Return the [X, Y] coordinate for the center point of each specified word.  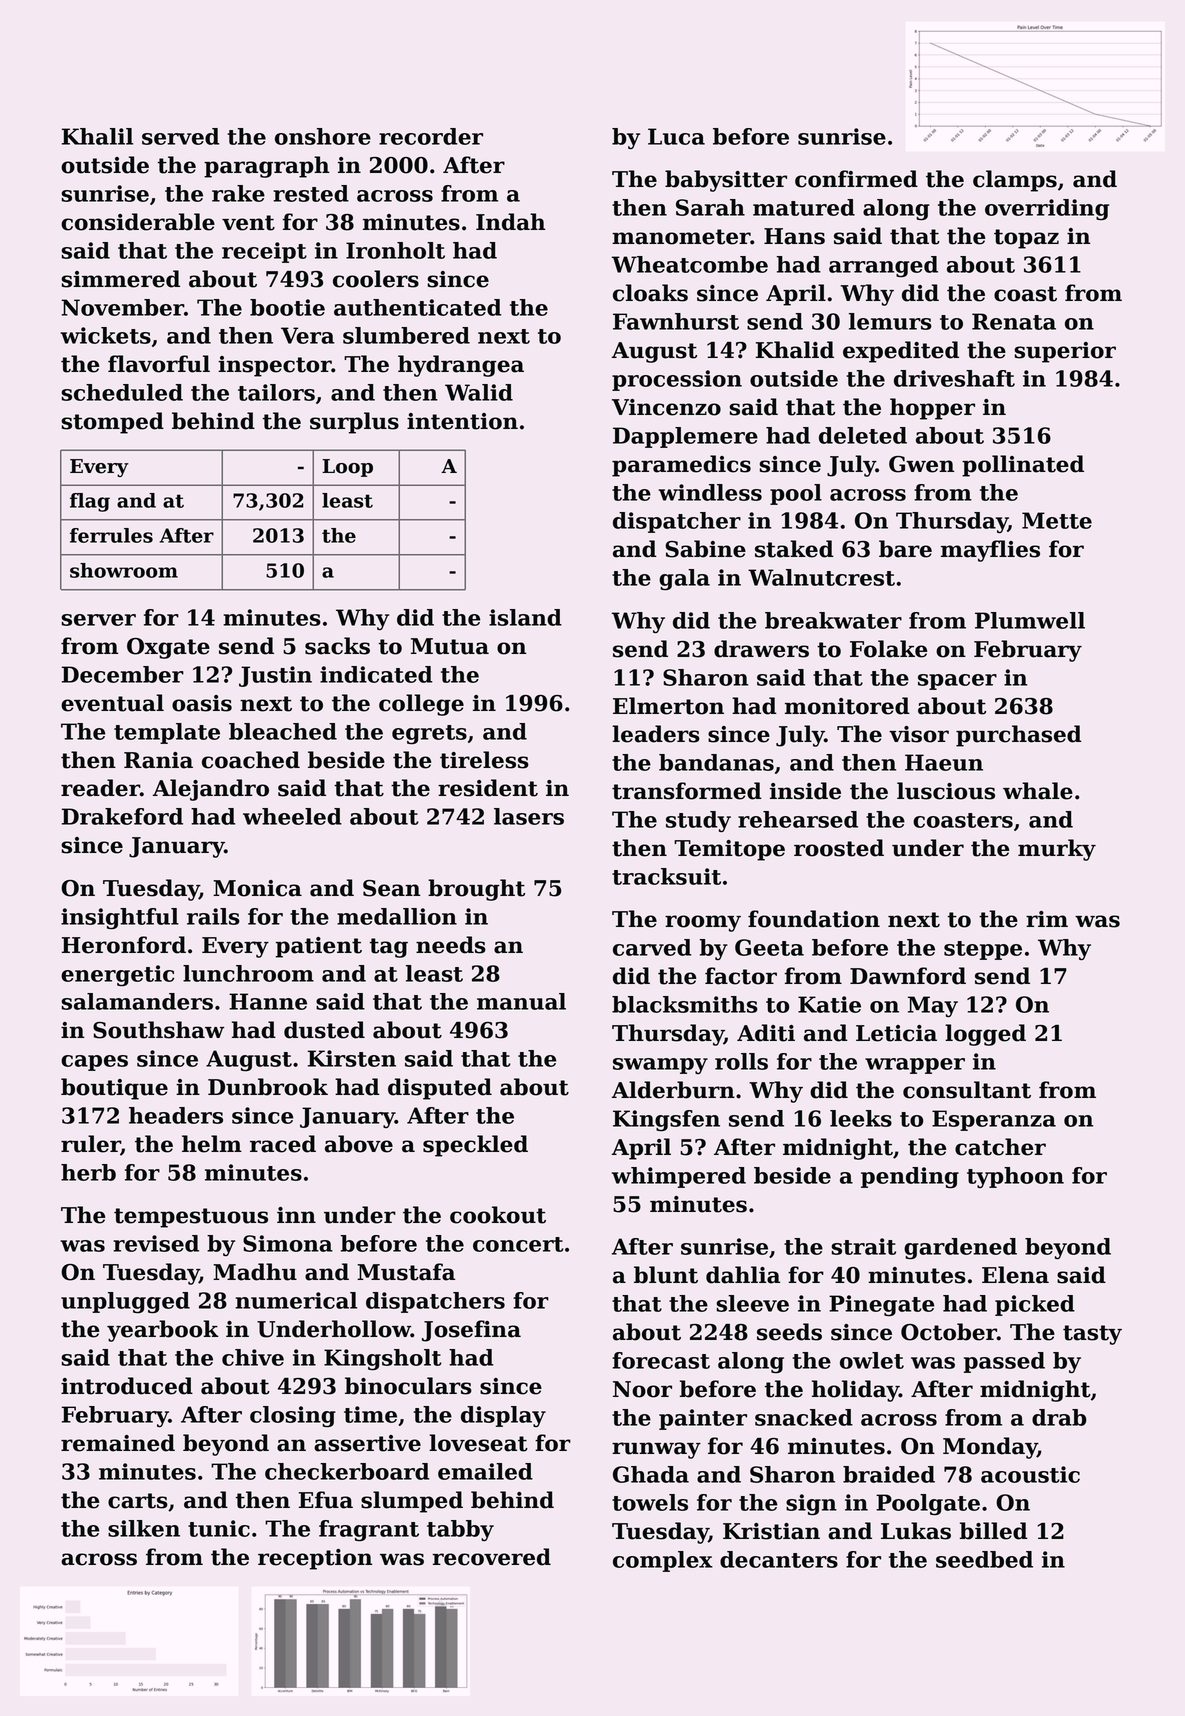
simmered [120, 279]
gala [684, 580]
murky [1057, 850]
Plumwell [1030, 620]
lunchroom [248, 973]
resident [488, 788]
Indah [510, 222]
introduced [127, 1386]
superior [1065, 352]
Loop [347, 468]
